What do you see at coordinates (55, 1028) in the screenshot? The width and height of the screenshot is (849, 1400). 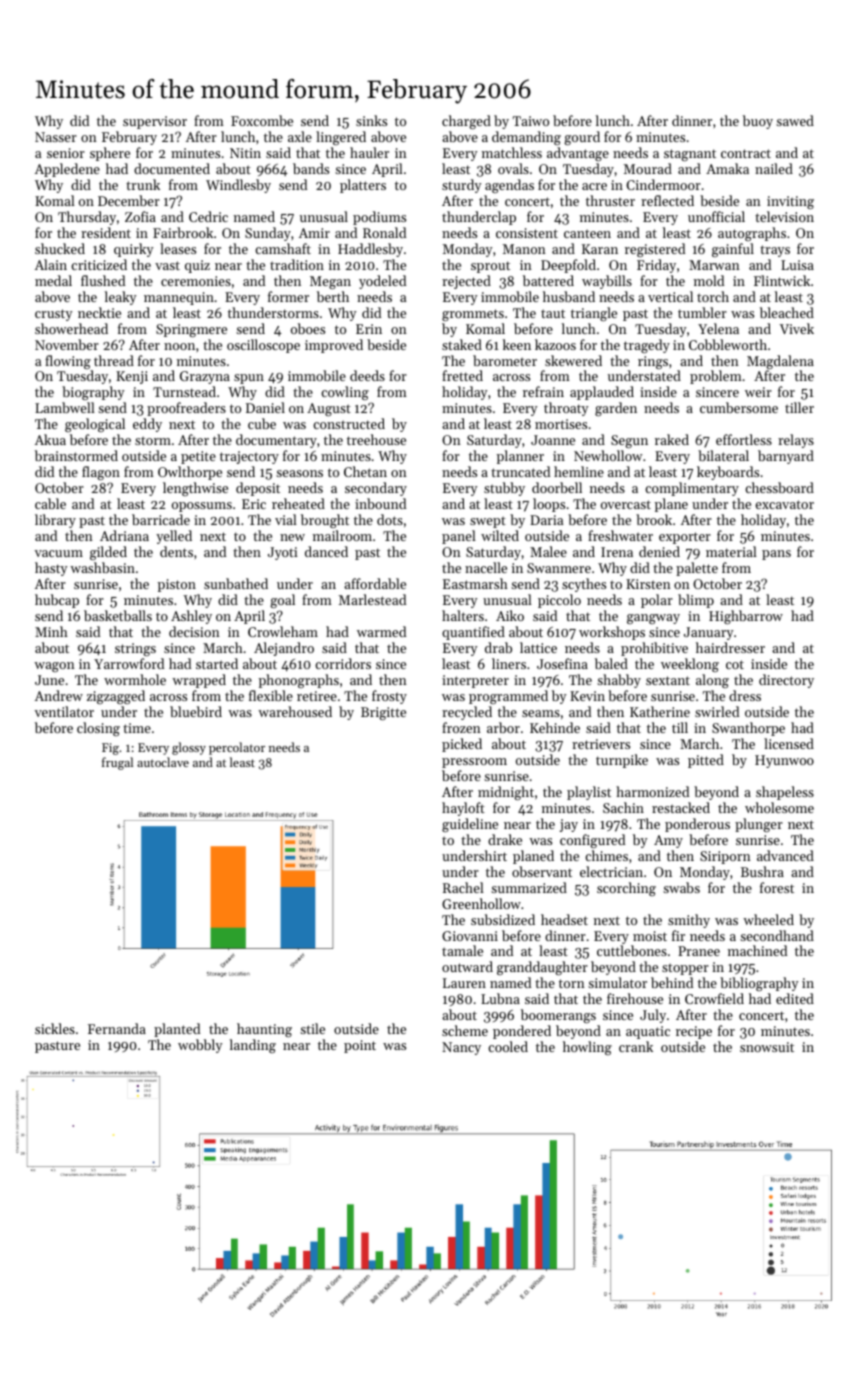 I see `sickles` at bounding box center [55, 1028].
